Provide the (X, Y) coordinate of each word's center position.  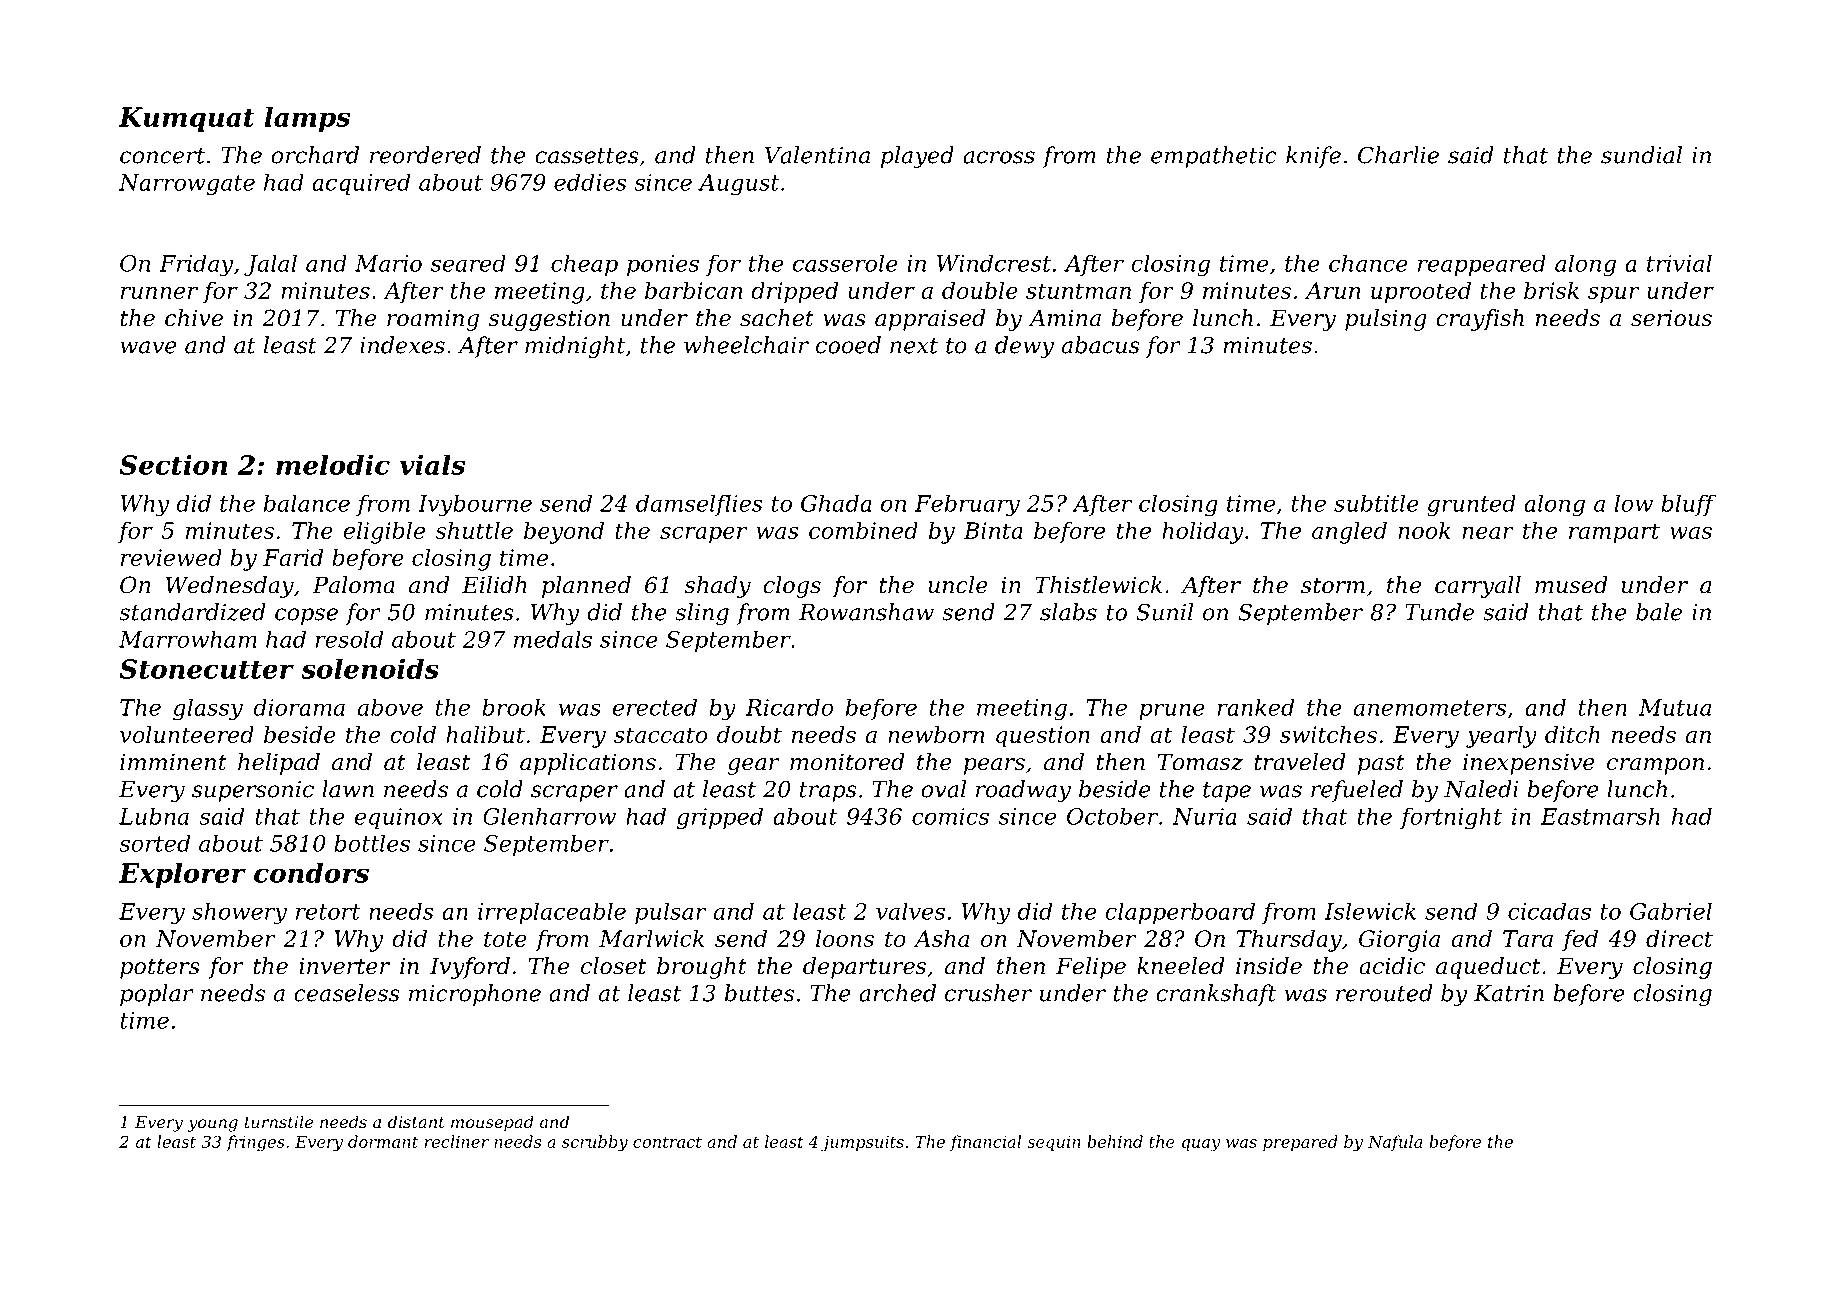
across (999, 157)
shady (718, 587)
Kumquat (187, 119)
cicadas (1549, 911)
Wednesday (230, 587)
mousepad (492, 1123)
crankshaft (1216, 995)
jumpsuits (862, 1144)
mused (1571, 585)
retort (328, 912)
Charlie (1398, 155)
